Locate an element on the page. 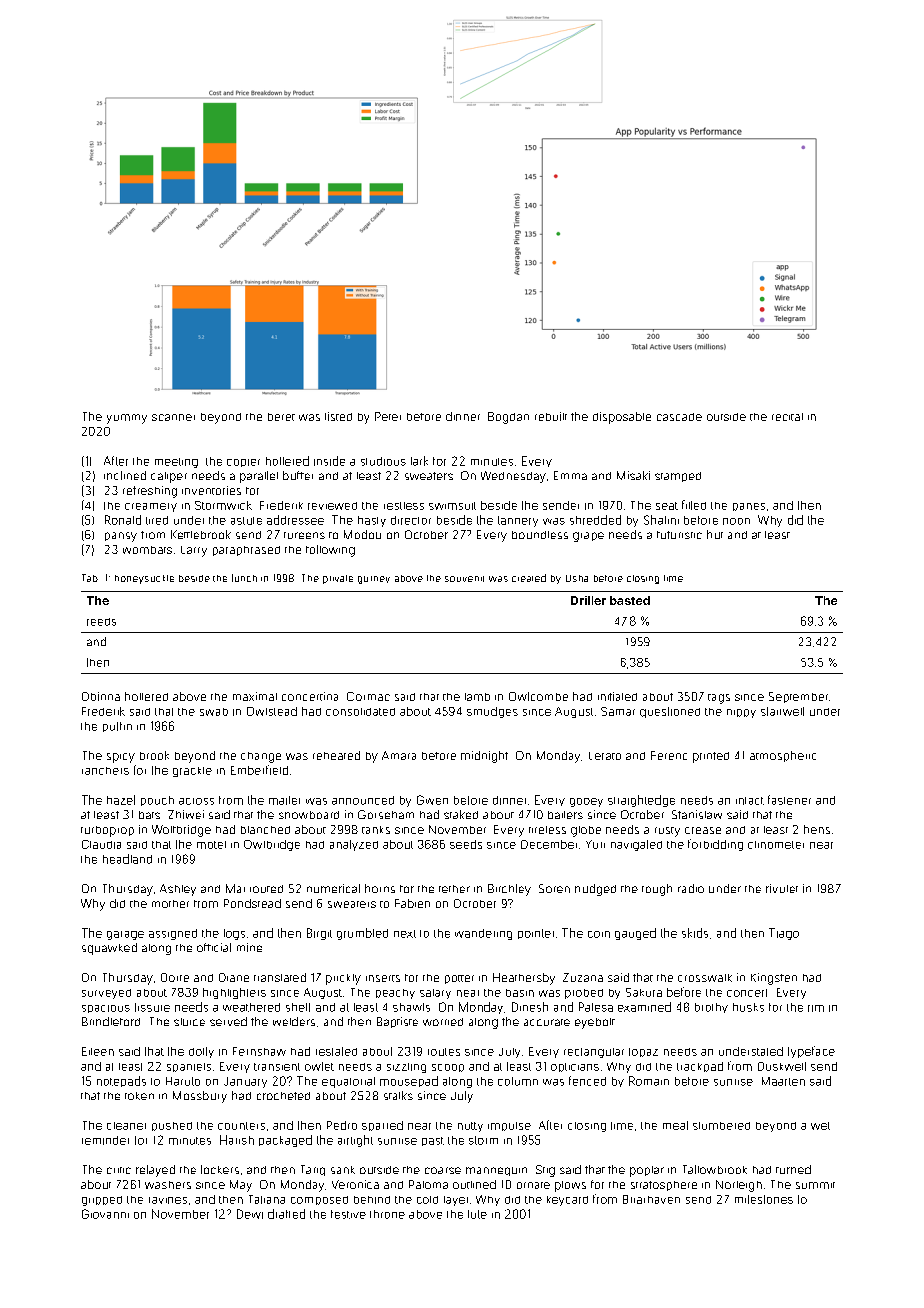  Owlcombe is located at coordinates (538, 696).
